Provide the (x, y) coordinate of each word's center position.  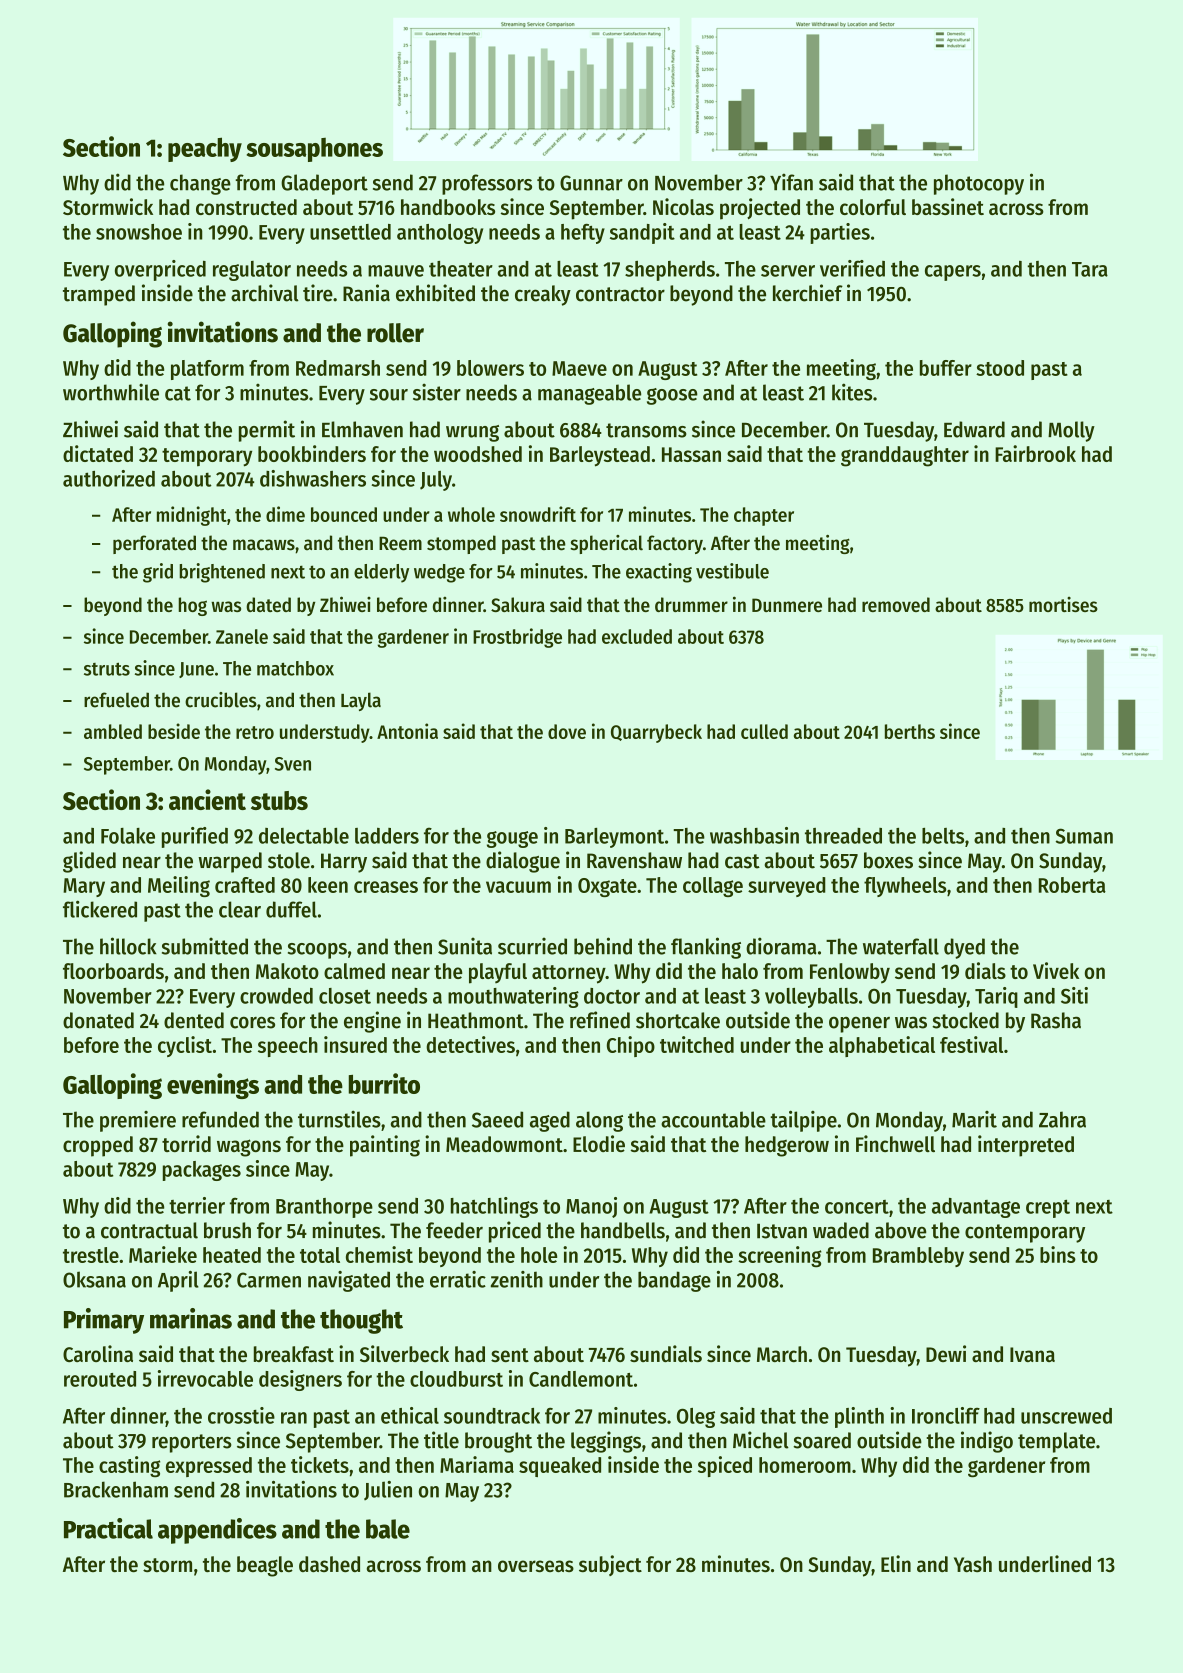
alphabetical (882, 1046)
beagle (265, 1566)
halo (740, 971)
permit (267, 431)
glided (89, 862)
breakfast (294, 1354)
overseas (536, 1566)
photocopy (979, 184)
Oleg (696, 1418)
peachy (205, 149)
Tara (1090, 269)
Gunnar (591, 183)
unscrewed (1066, 1416)
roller (395, 333)
